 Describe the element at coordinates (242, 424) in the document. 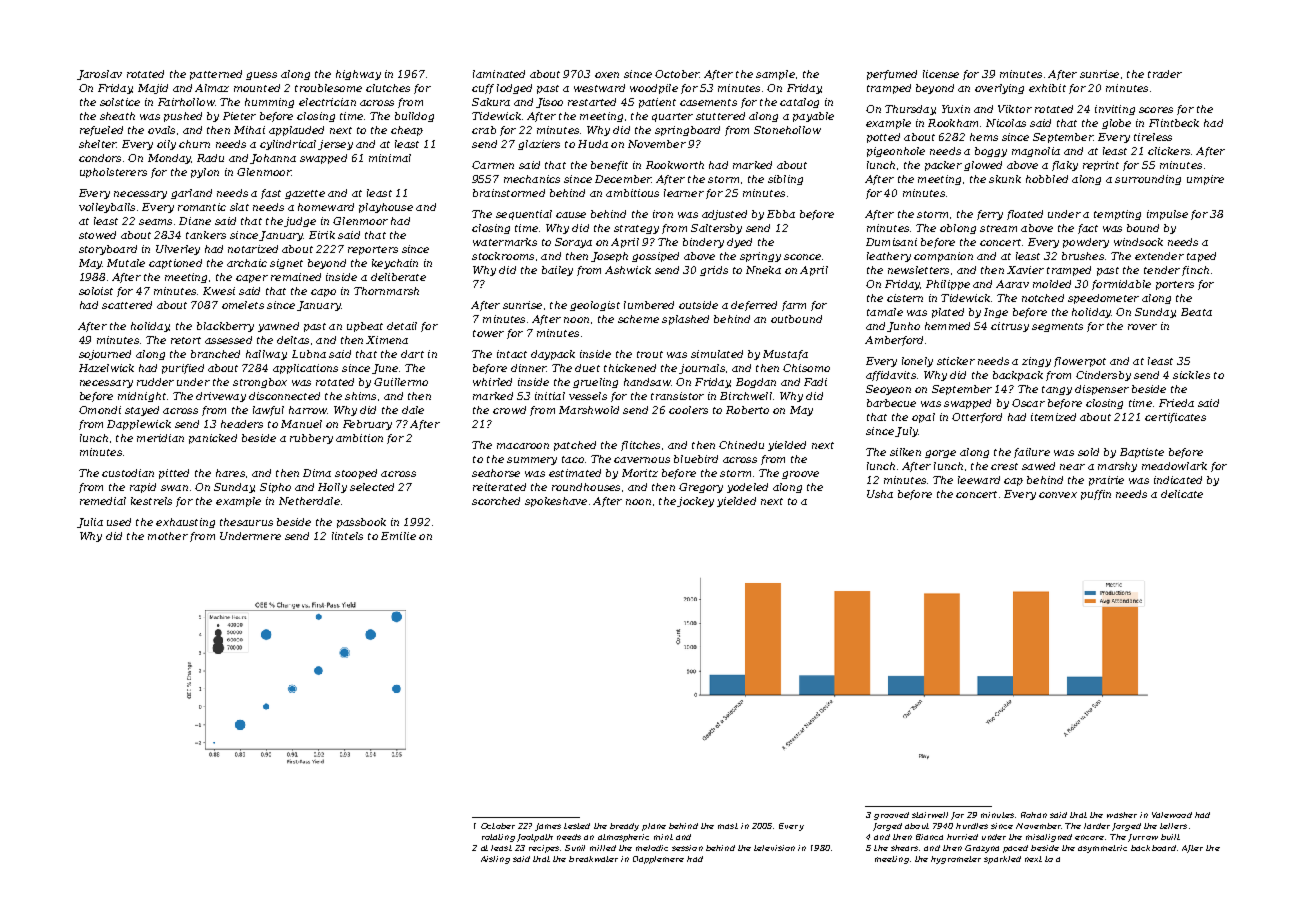

I see `headers` at that location.
